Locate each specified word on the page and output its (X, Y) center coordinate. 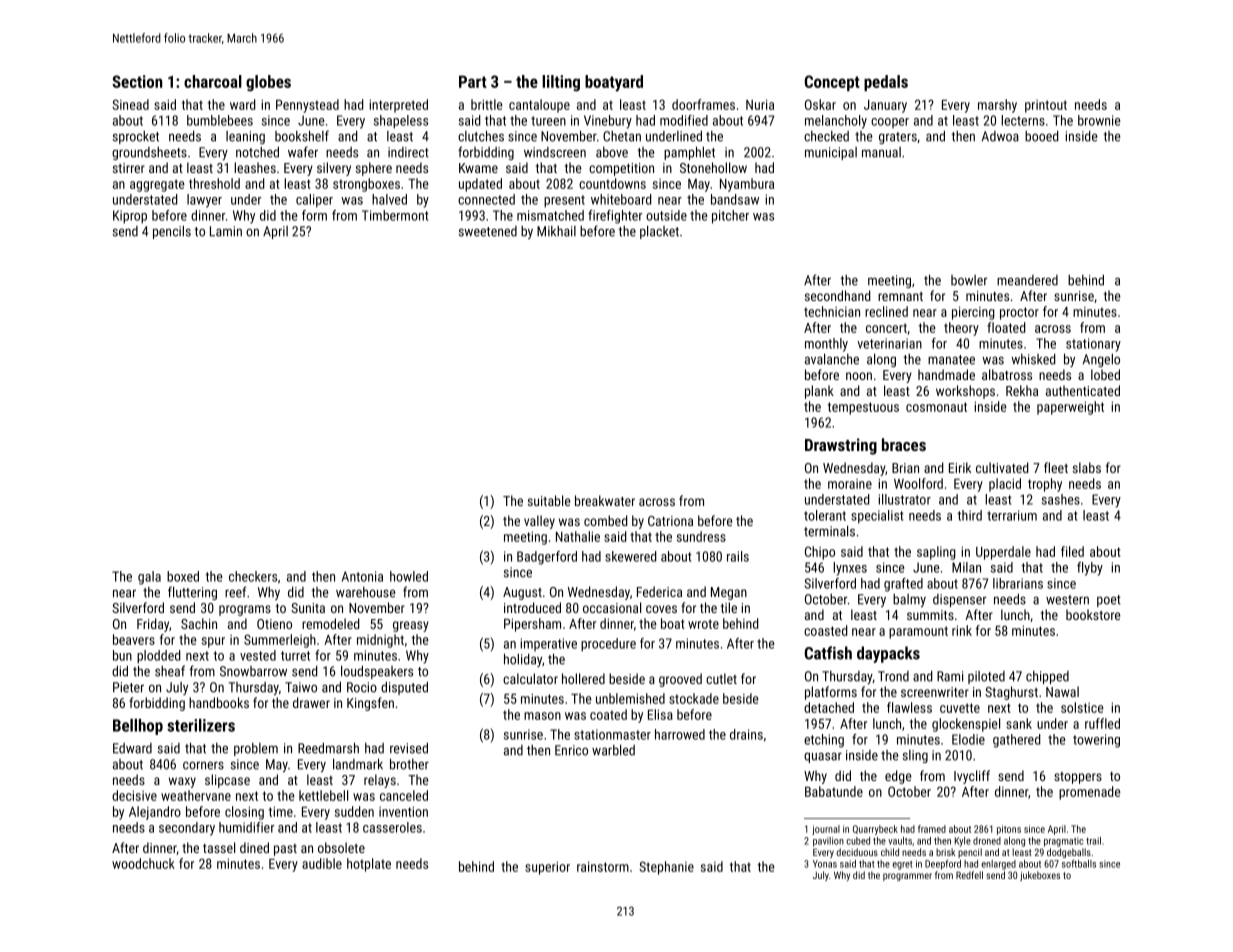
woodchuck (143, 863)
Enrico (571, 750)
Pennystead (307, 106)
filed (1072, 551)
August (522, 593)
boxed (183, 576)
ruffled (1102, 723)
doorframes (703, 104)
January (885, 106)
